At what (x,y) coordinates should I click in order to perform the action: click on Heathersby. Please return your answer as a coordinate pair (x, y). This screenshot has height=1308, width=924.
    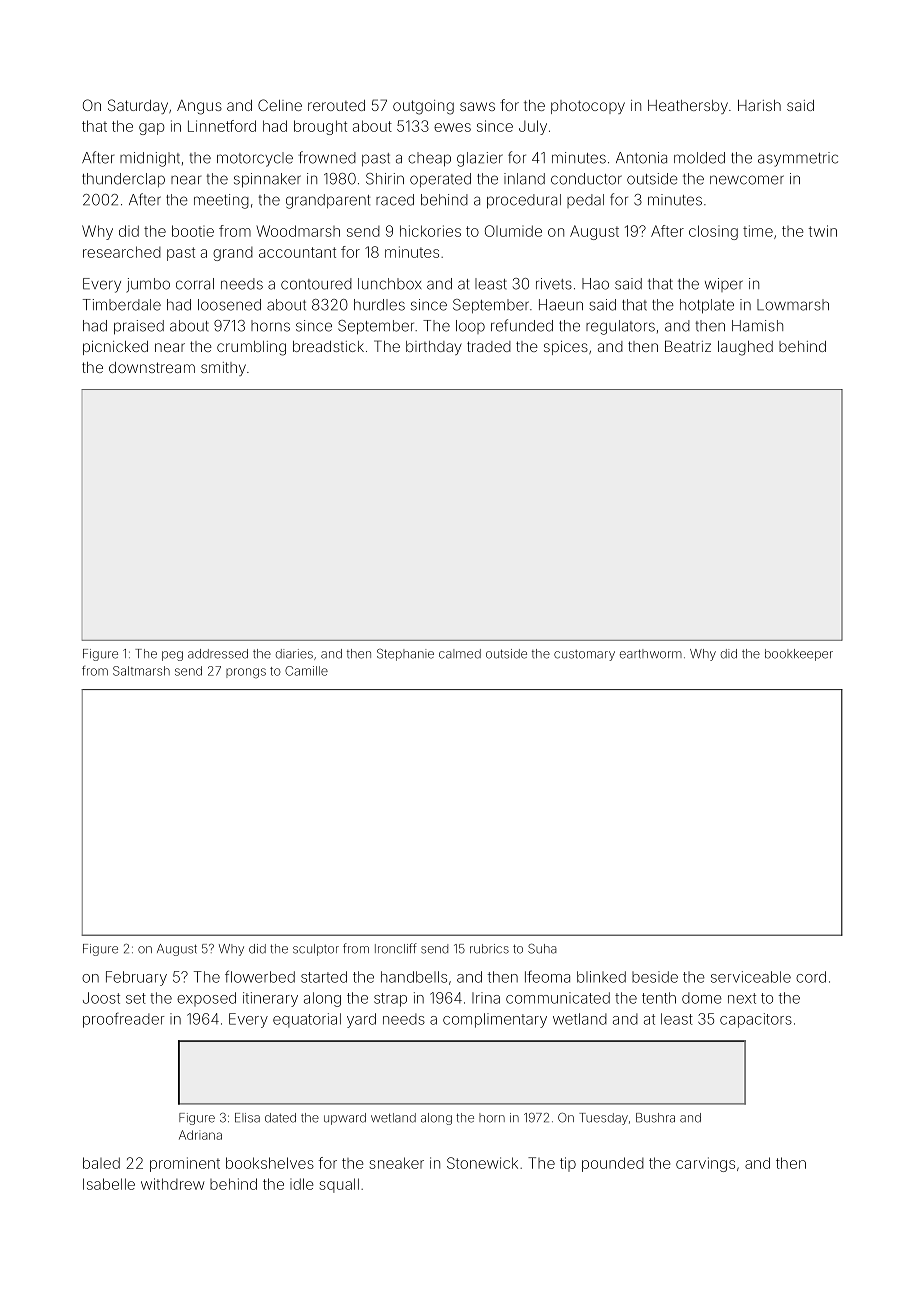
    Looking at the image, I should click on (688, 107).
